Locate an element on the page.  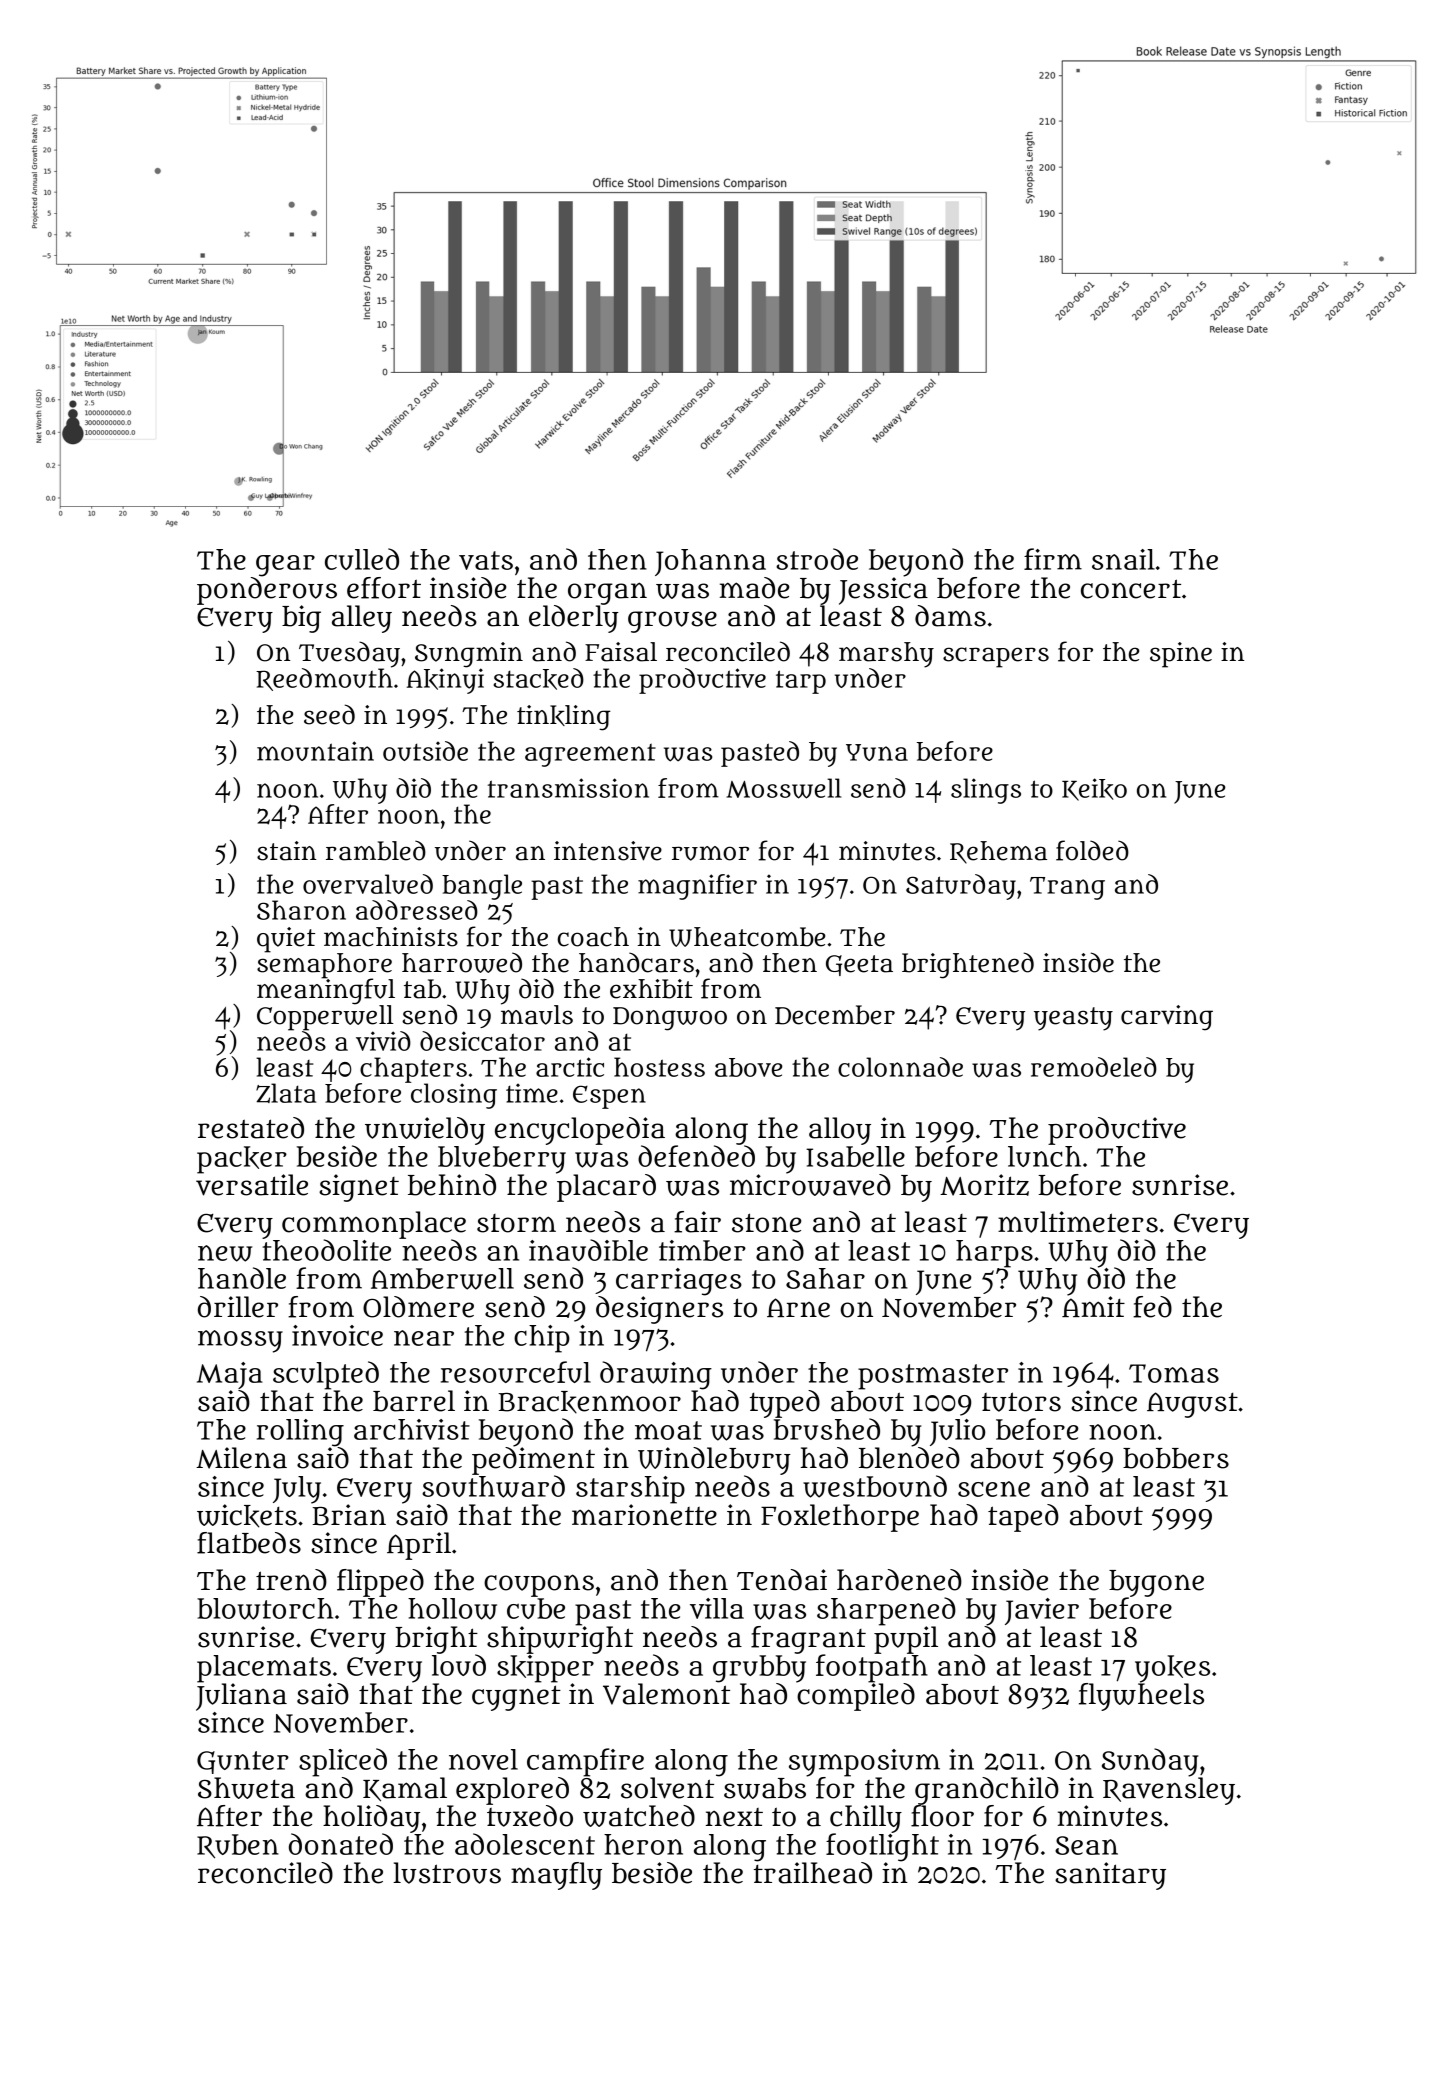
folded is located at coordinates (1092, 850).
